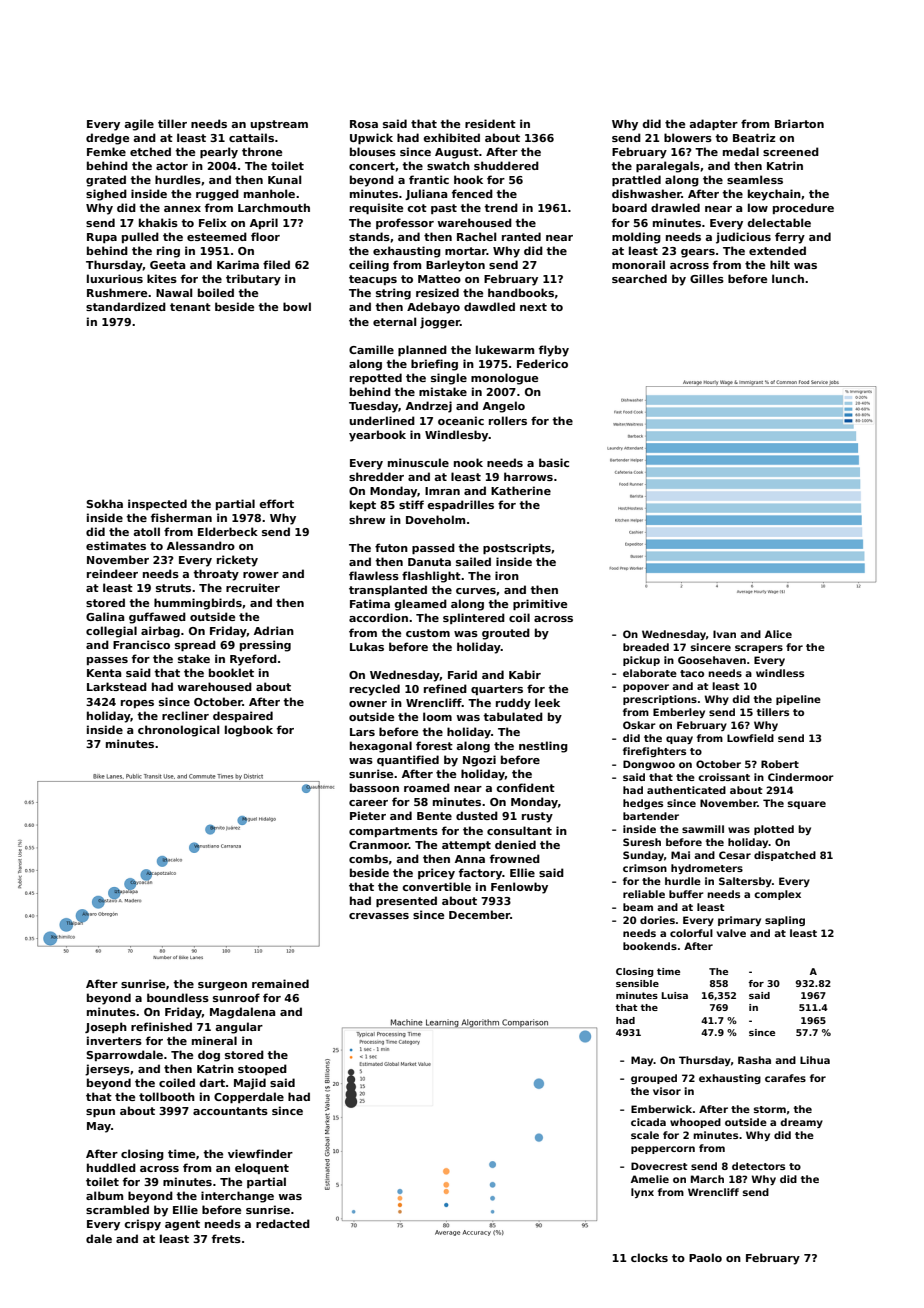  I want to click on Ivan, so click(724, 634).
